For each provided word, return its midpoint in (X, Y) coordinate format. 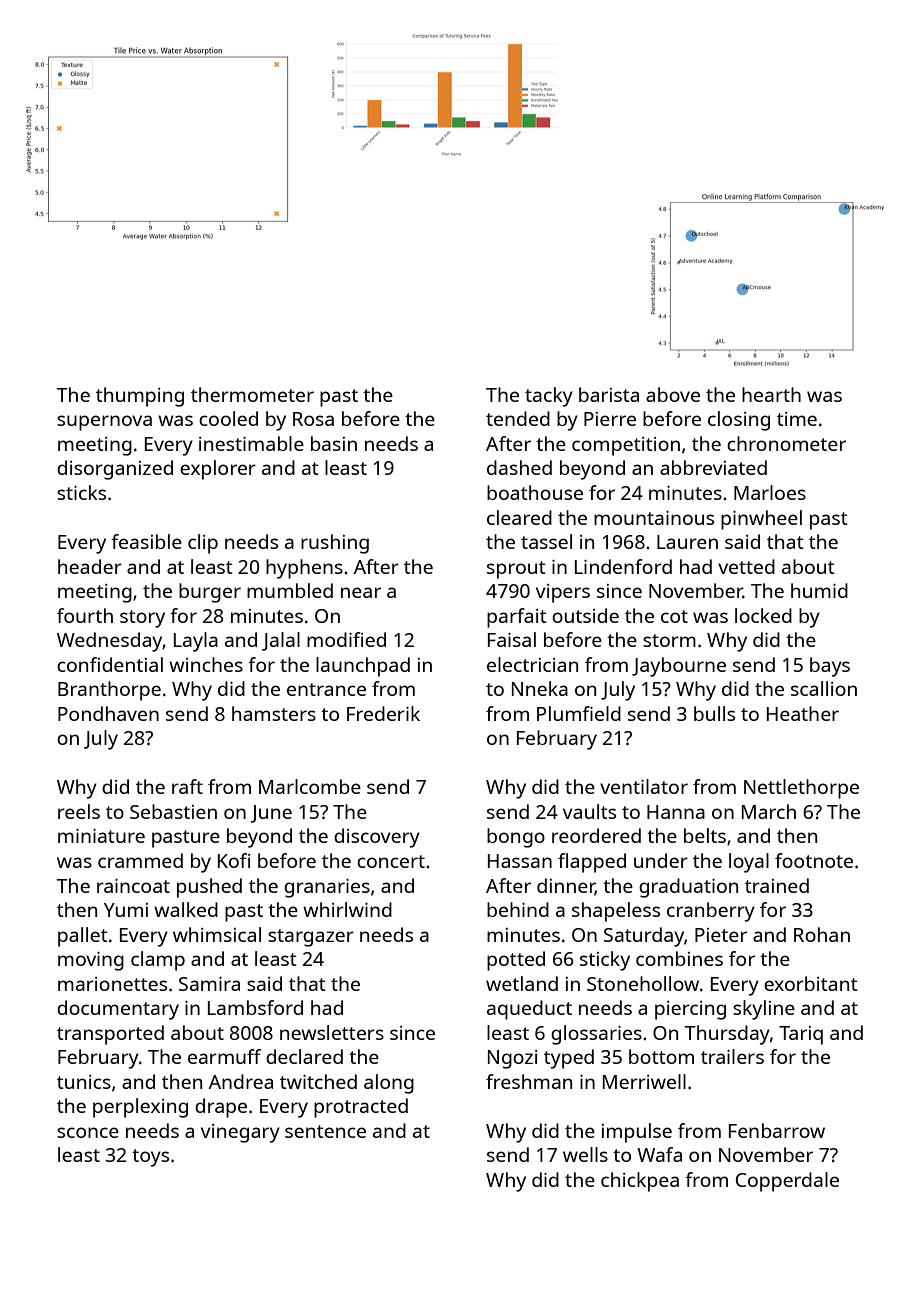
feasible (146, 541)
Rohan (822, 934)
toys (150, 1158)
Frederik (383, 713)
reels (79, 811)
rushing (335, 544)
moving (91, 961)
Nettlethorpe (801, 789)
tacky (549, 397)
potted (516, 961)
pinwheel (761, 520)
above (673, 394)
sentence (325, 1131)
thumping (140, 397)
